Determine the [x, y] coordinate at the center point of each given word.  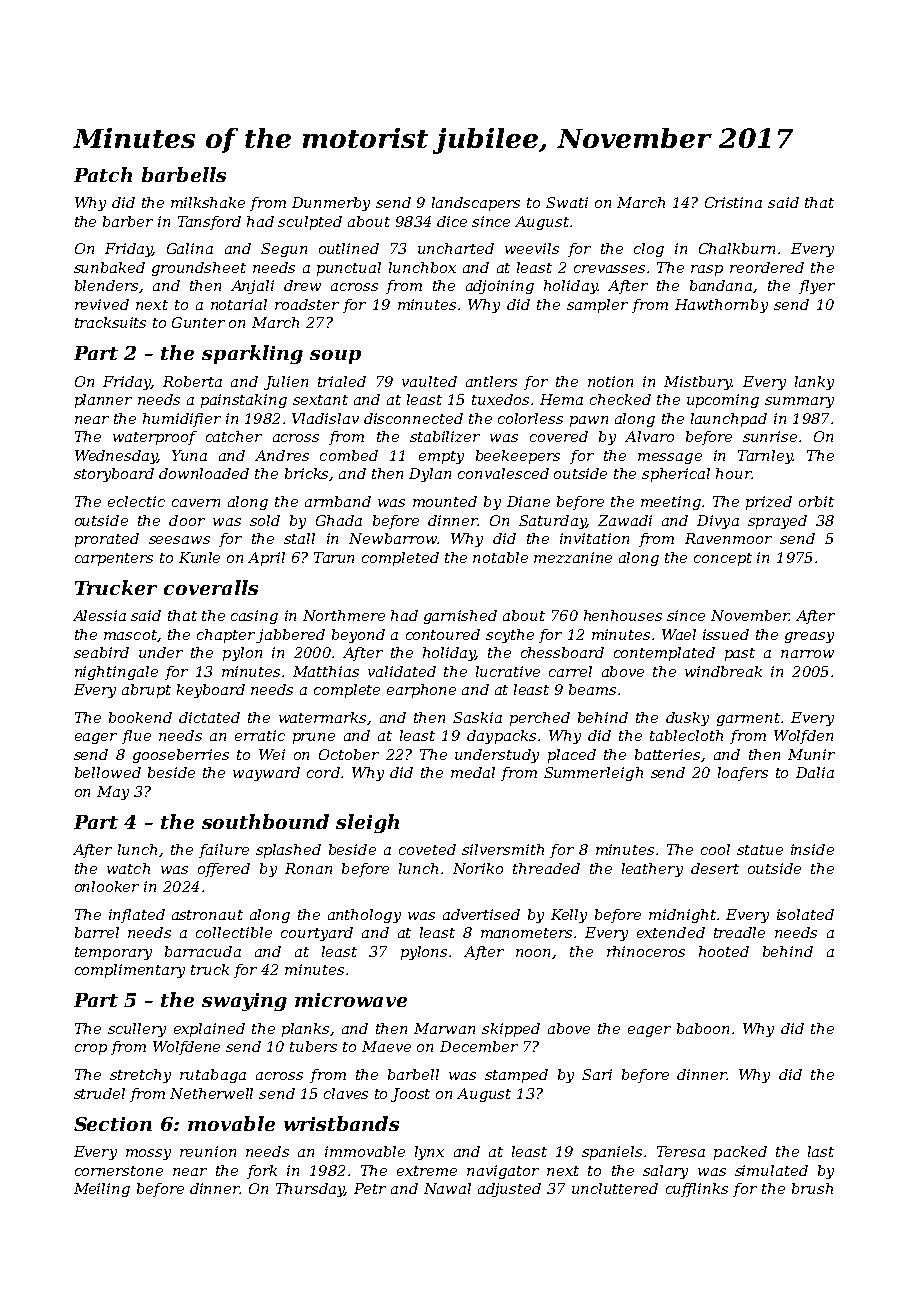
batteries [667, 754]
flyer [817, 287]
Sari [597, 1074]
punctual [349, 269]
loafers [743, 774]
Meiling [102, 1190]
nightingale [116, 673]
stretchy [140, 1076]
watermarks [322, 717]
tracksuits [110, 322]
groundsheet [199, 269]
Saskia [477, 717]
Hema [561, 399]
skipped [511, 1030]
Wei [272, 754]
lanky [814, 383]
